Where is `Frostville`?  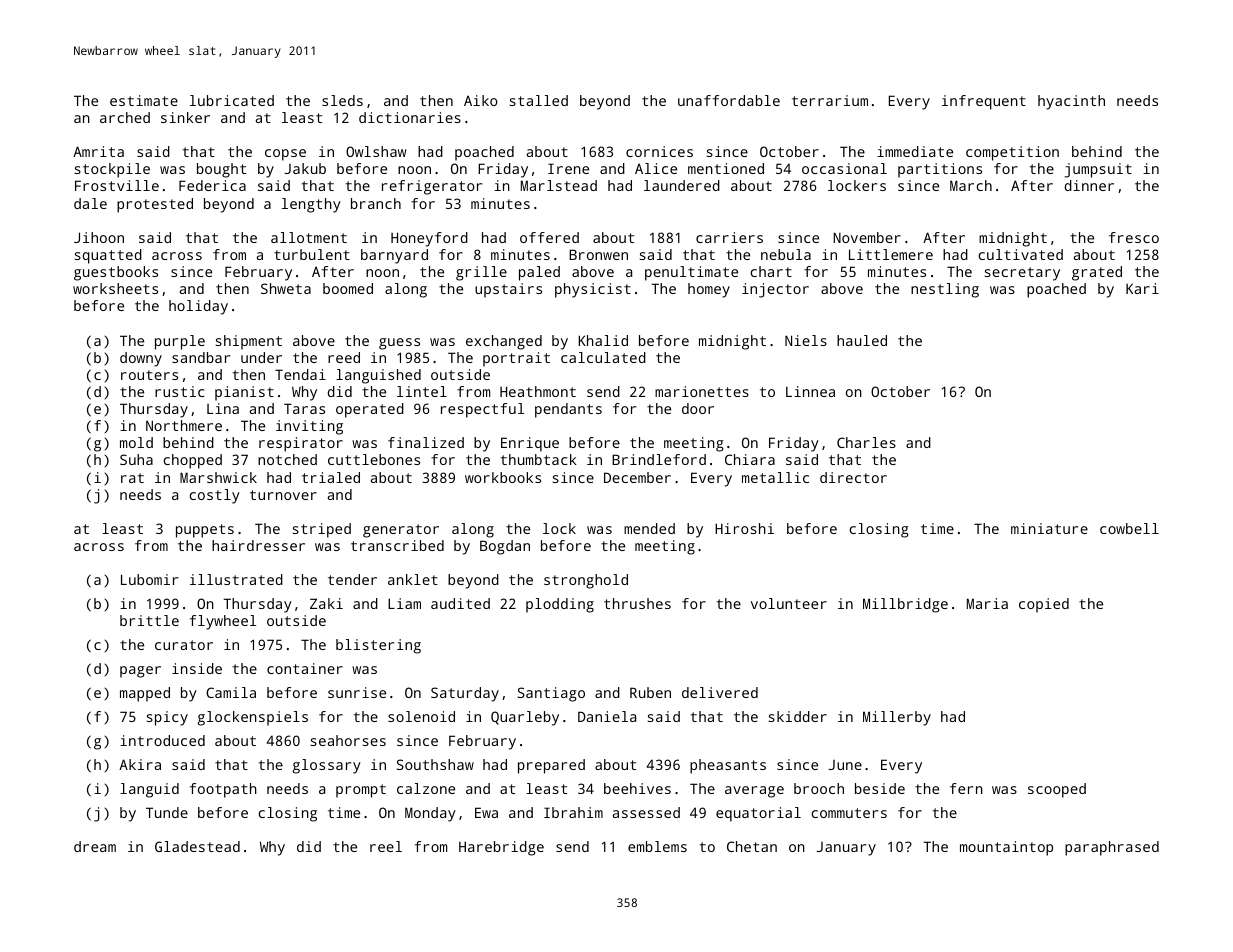
Frostville is located at coordinates (117, 185).
